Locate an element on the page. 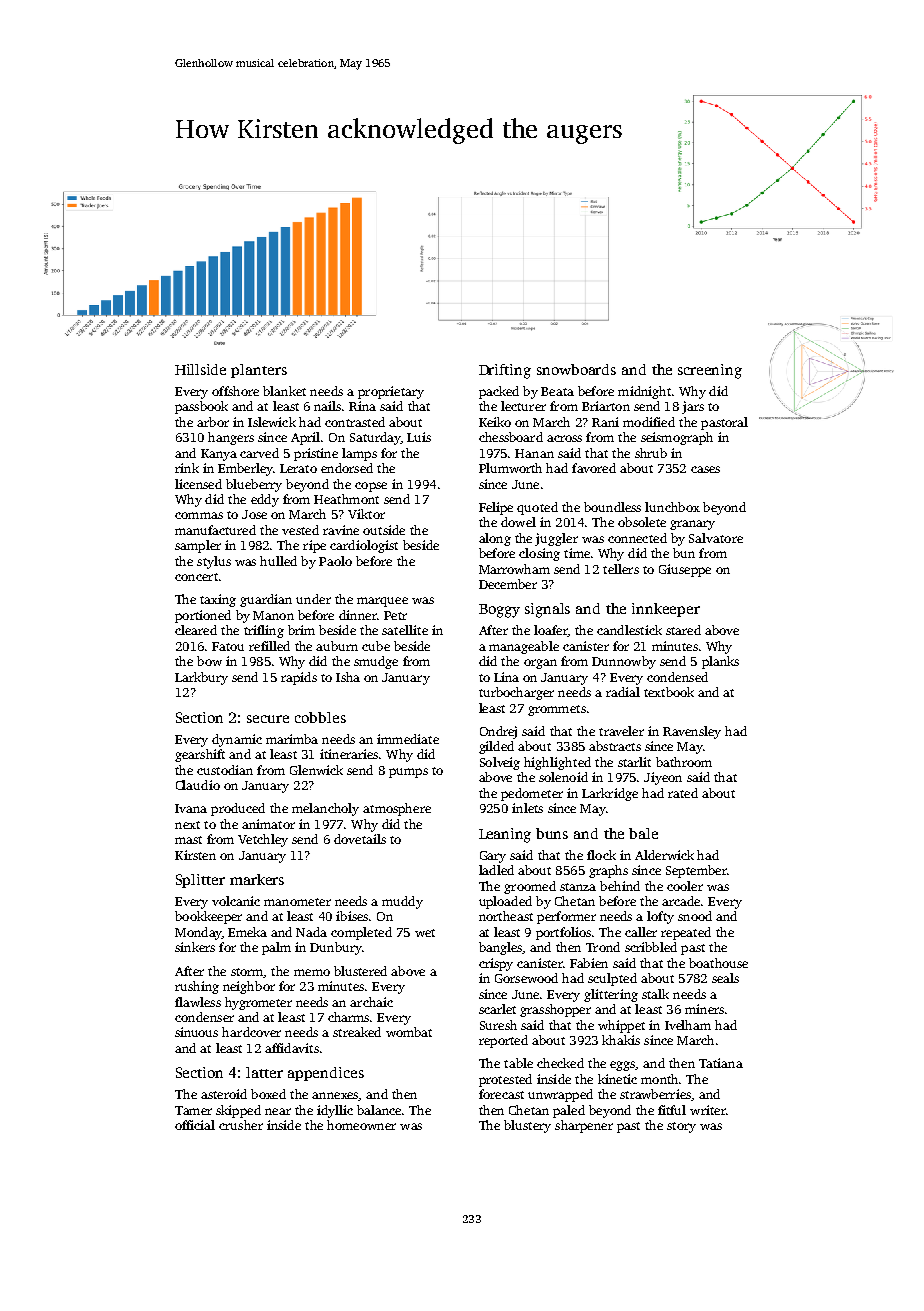 Image resolution: width=924 pixels, height=1311 pixels. Vetchley is located at coordinates (263, 840).
